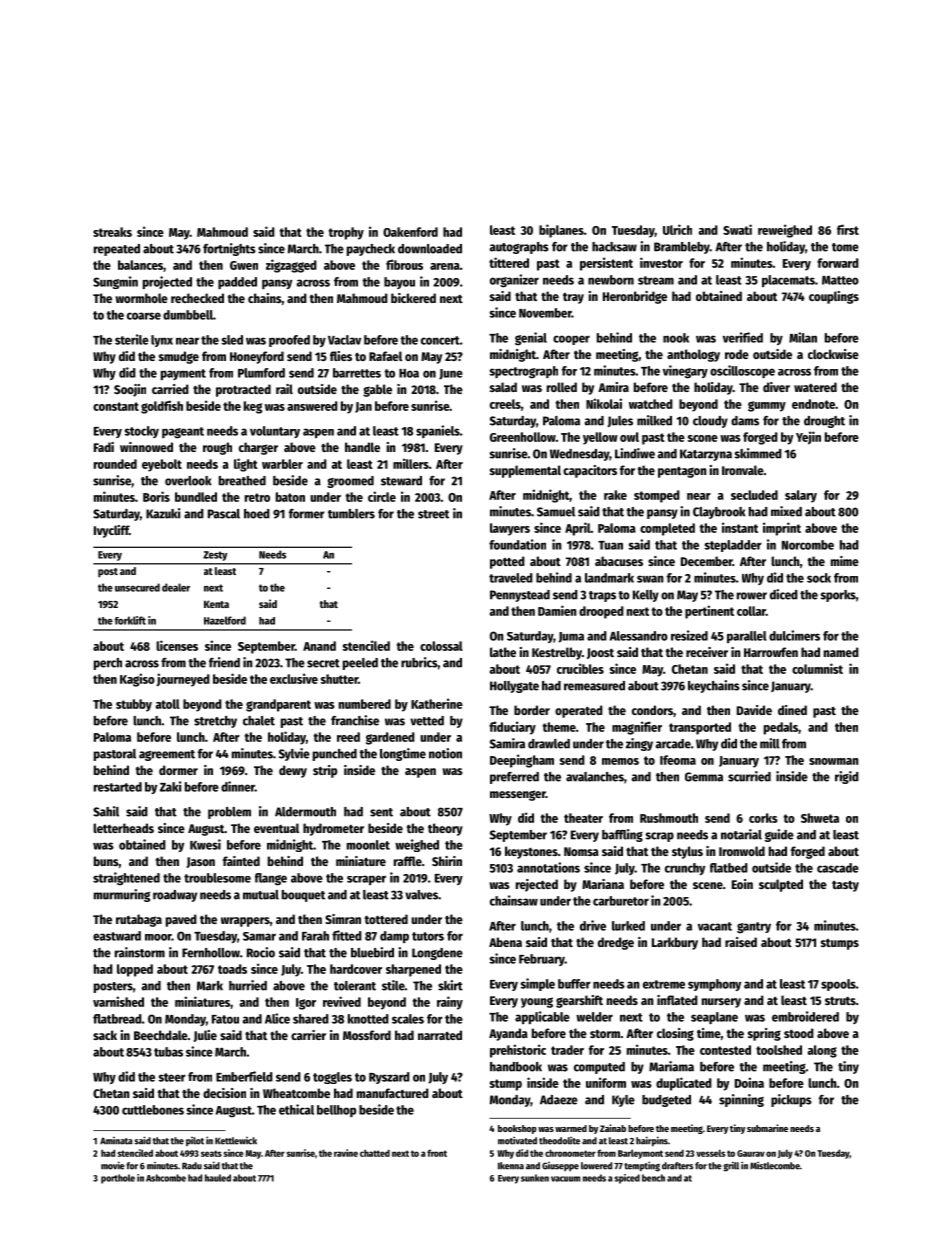 This image has width=952, height=1233. What do you see at coordinates (654, 420) in the image?
I see `milked` at bounding box center [654, 420].
